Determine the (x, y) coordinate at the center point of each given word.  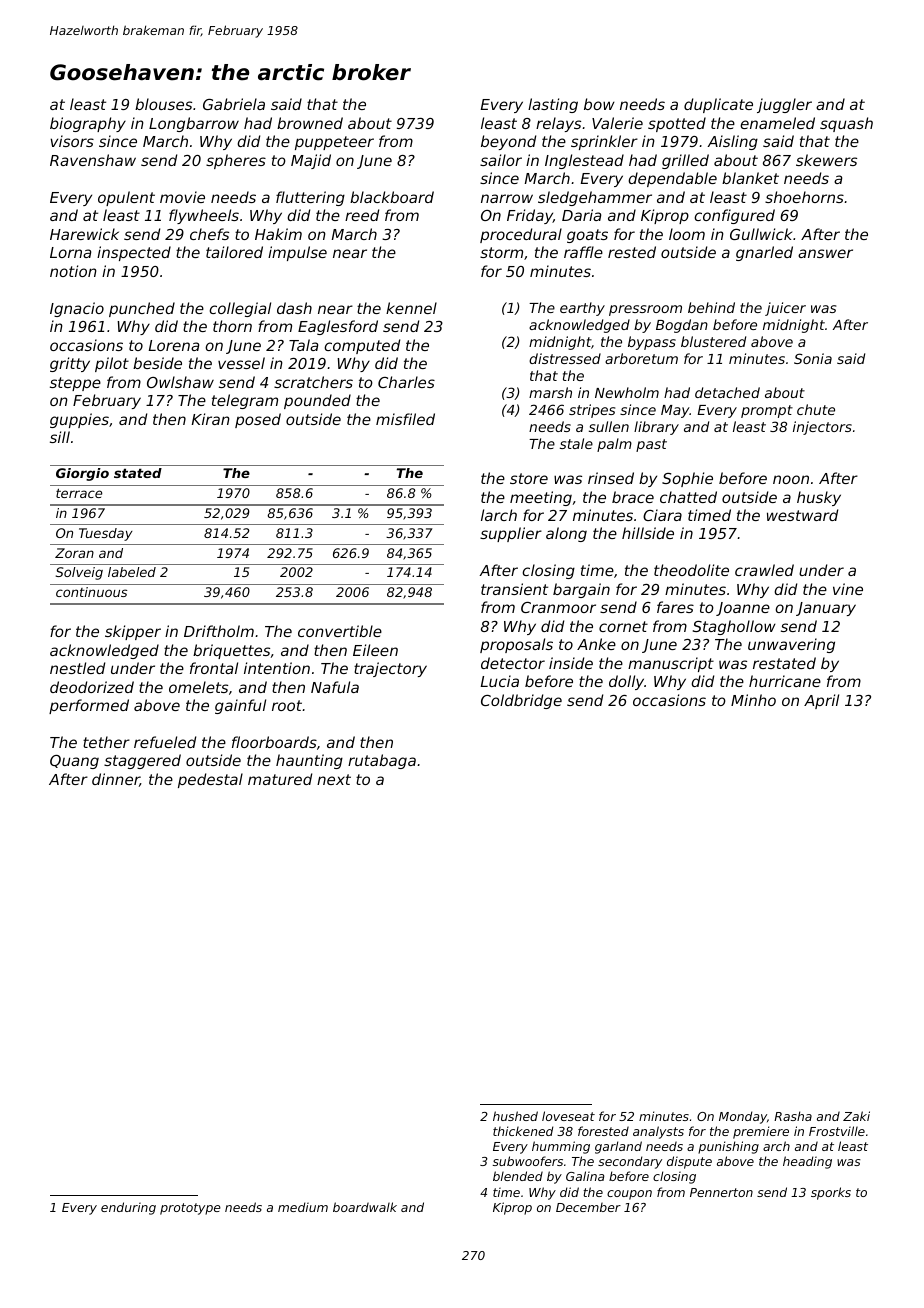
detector (513, 663)
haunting (309, 761)
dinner (116, 780)
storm (501, 252)
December (588, 1207)
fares (675, 607)
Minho (753, 700)
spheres (236, 161)
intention (277, 668)
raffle (583, 252)
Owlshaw (180, 382)
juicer (785, 309)
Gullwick (761, 234)
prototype (190, 1209)
